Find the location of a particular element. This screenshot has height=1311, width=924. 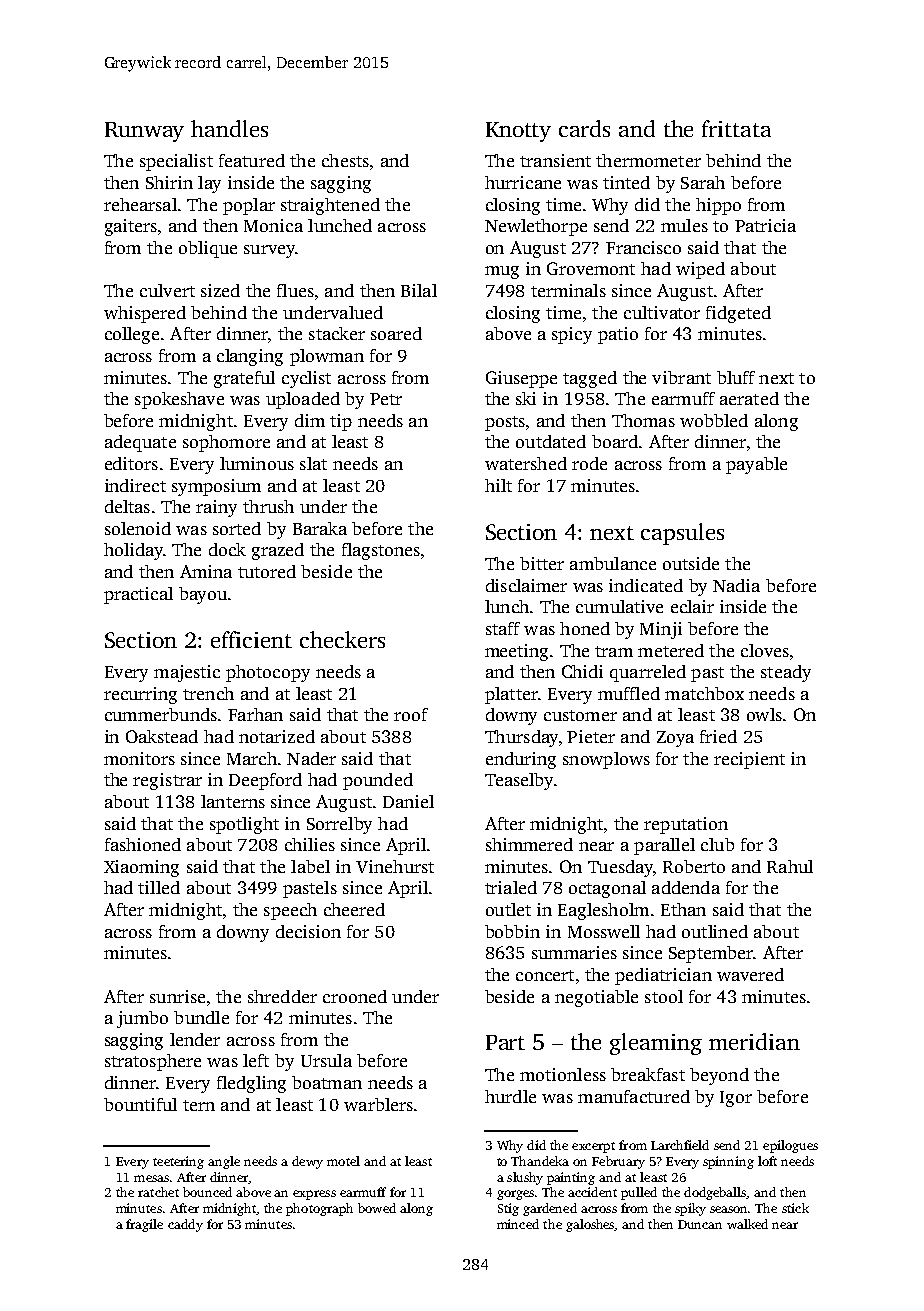

parallel is located at coordinates (664, 846).
